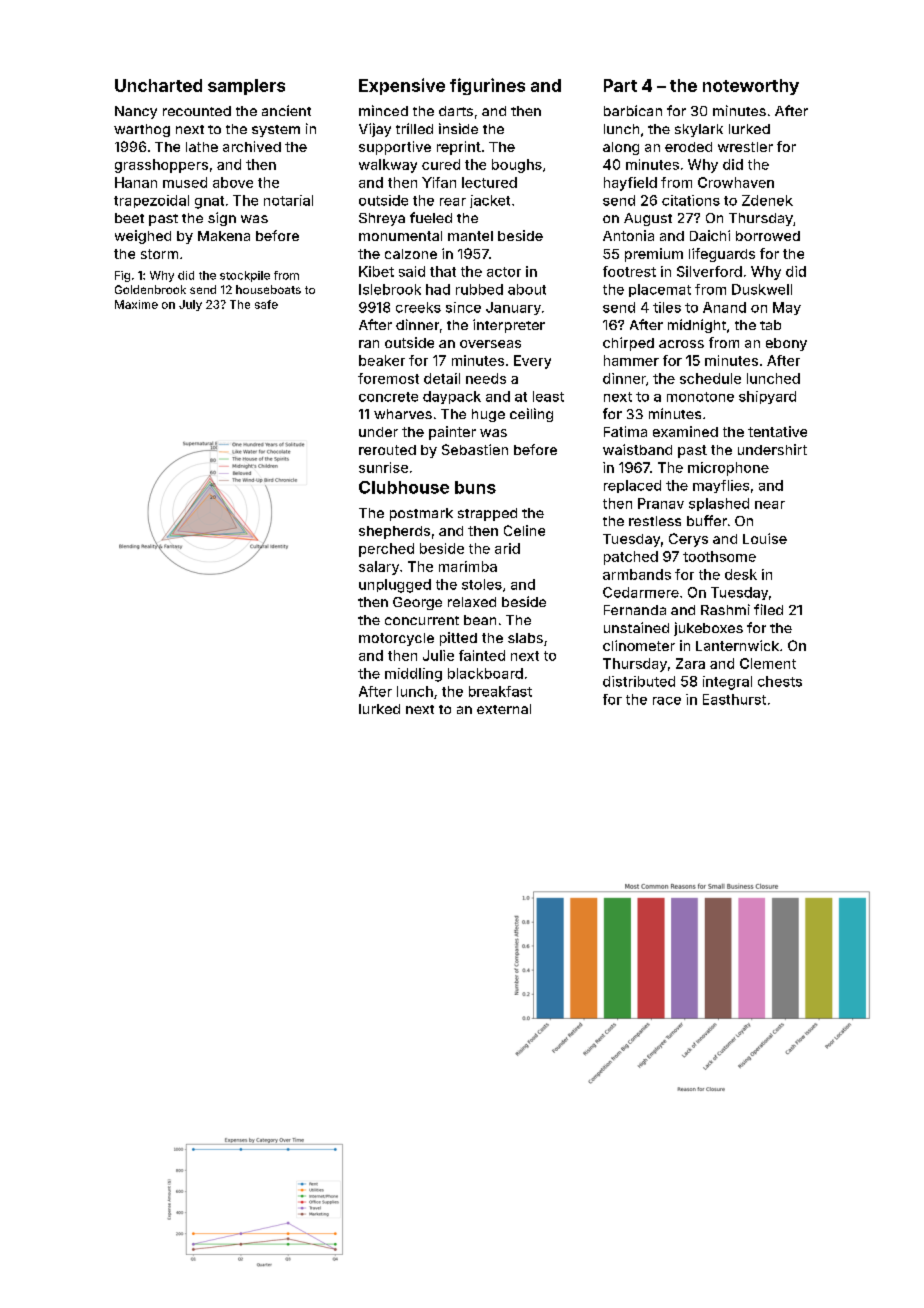 The image size is (924, 1308). I want to click on notarial, so click(288, 200).
